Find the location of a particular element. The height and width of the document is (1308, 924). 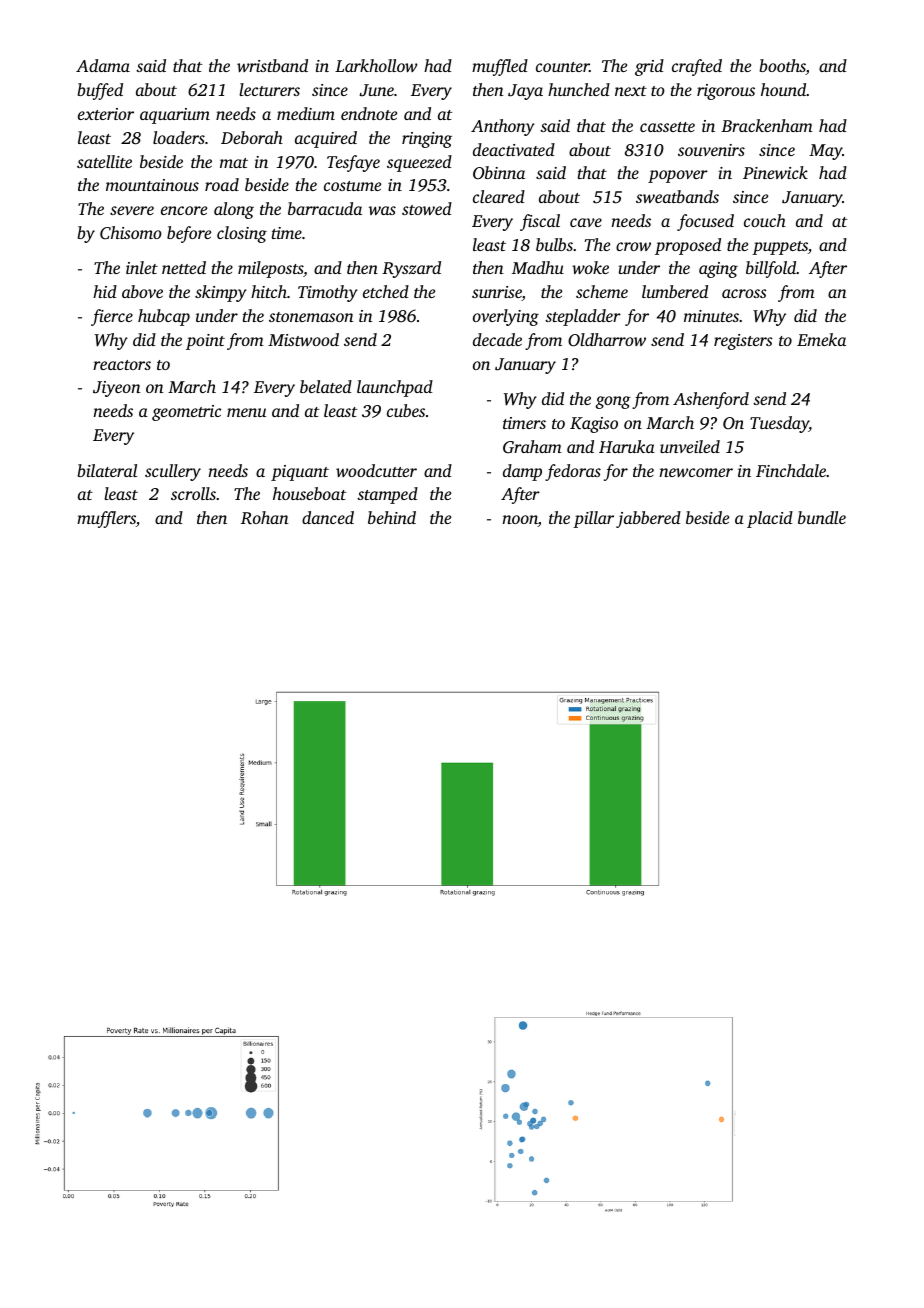

sweatbands is located at coordinates (677, 196).
